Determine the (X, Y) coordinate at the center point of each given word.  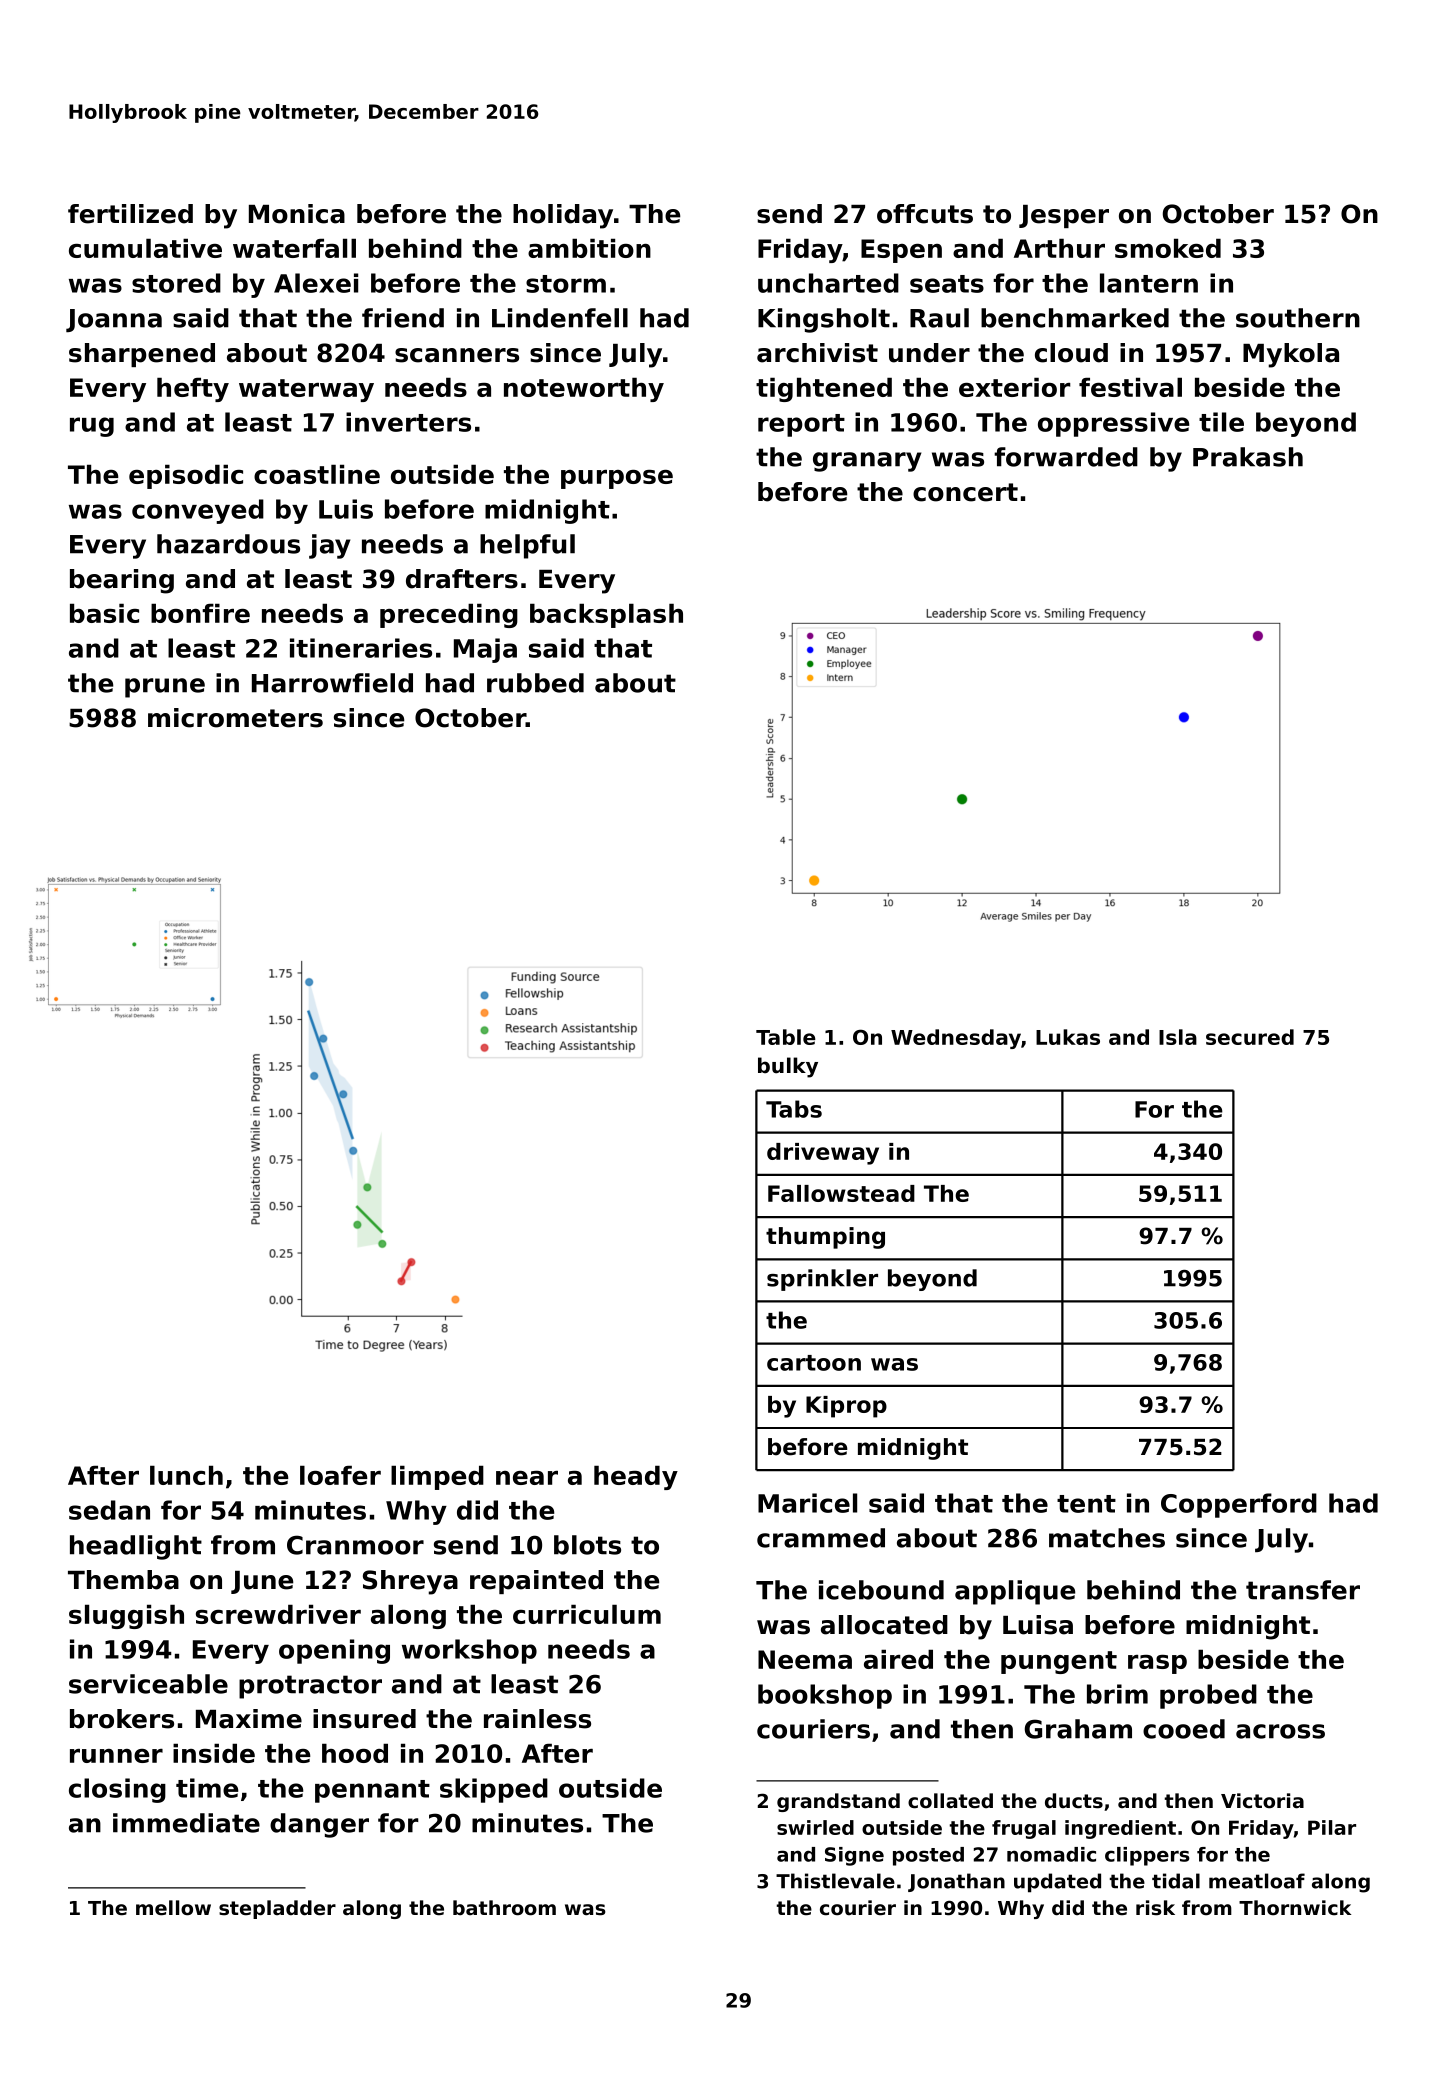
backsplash (606, 616)
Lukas (1068, 1037)
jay (329, 546)
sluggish (126, 1617)
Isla (1178, 1037)
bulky (788, 1067)
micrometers (235, 718)
